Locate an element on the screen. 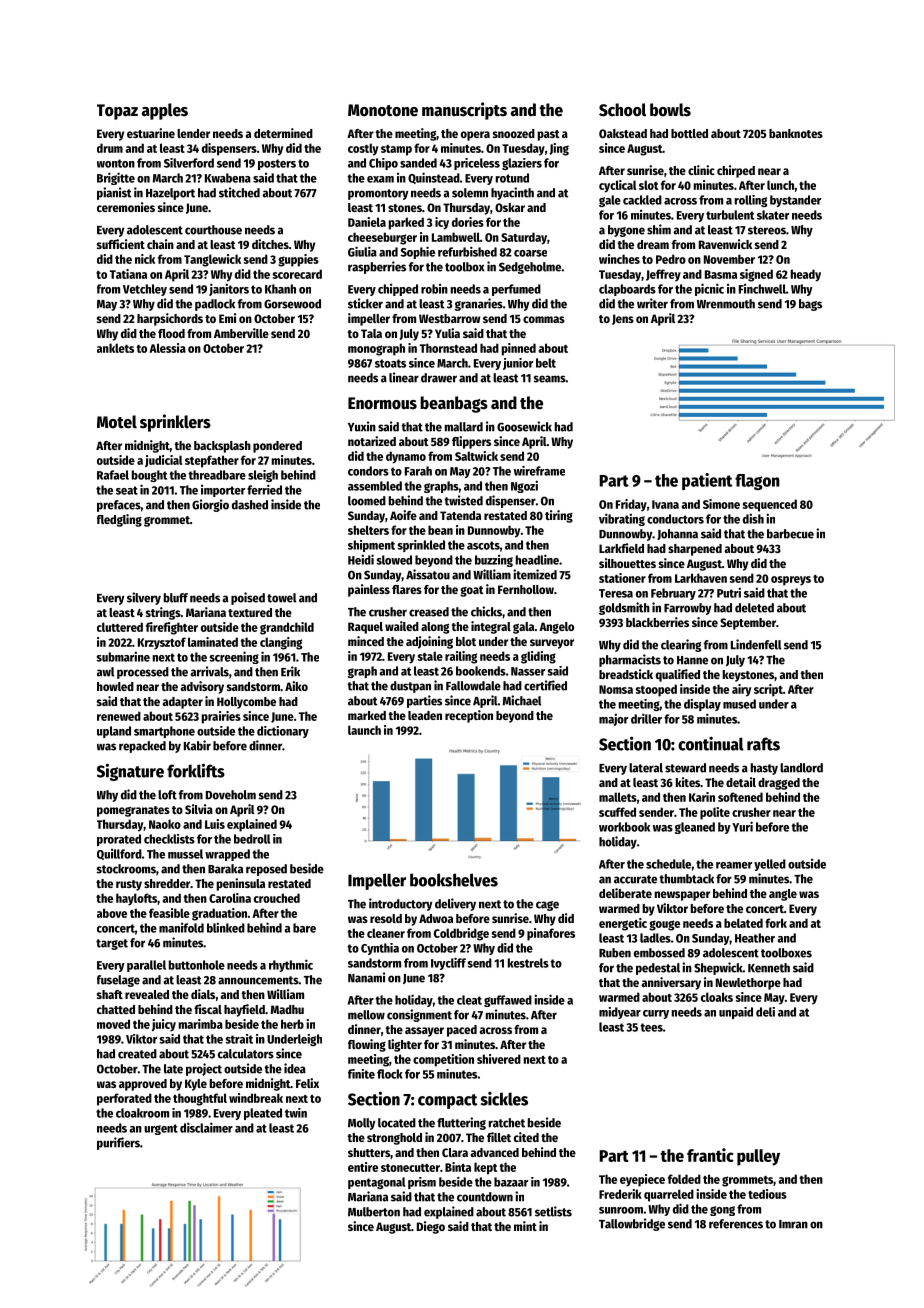  Monotone is located at coordinates (383, 110).
